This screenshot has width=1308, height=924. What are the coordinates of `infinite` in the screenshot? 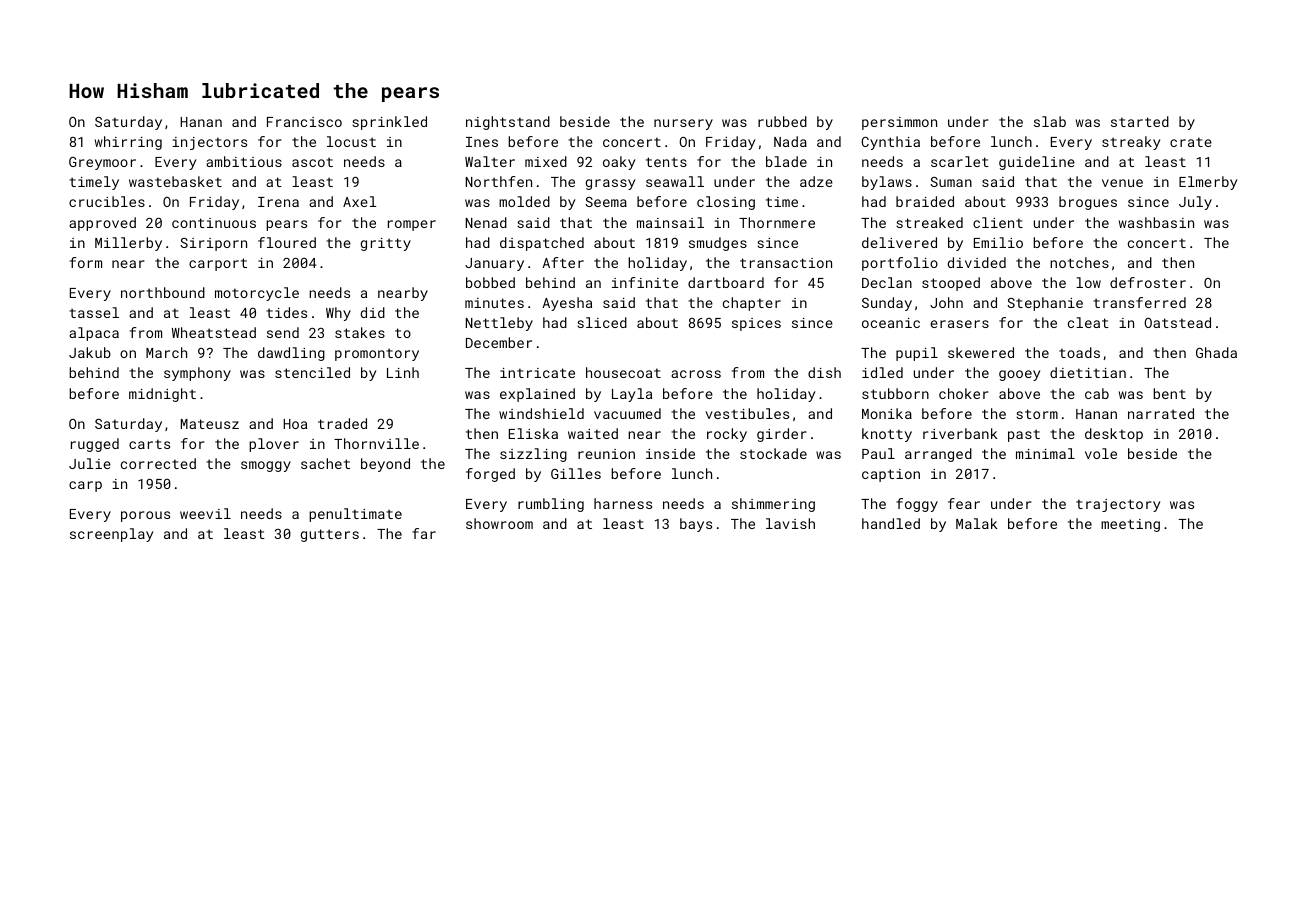 It's located at (645, 282).
